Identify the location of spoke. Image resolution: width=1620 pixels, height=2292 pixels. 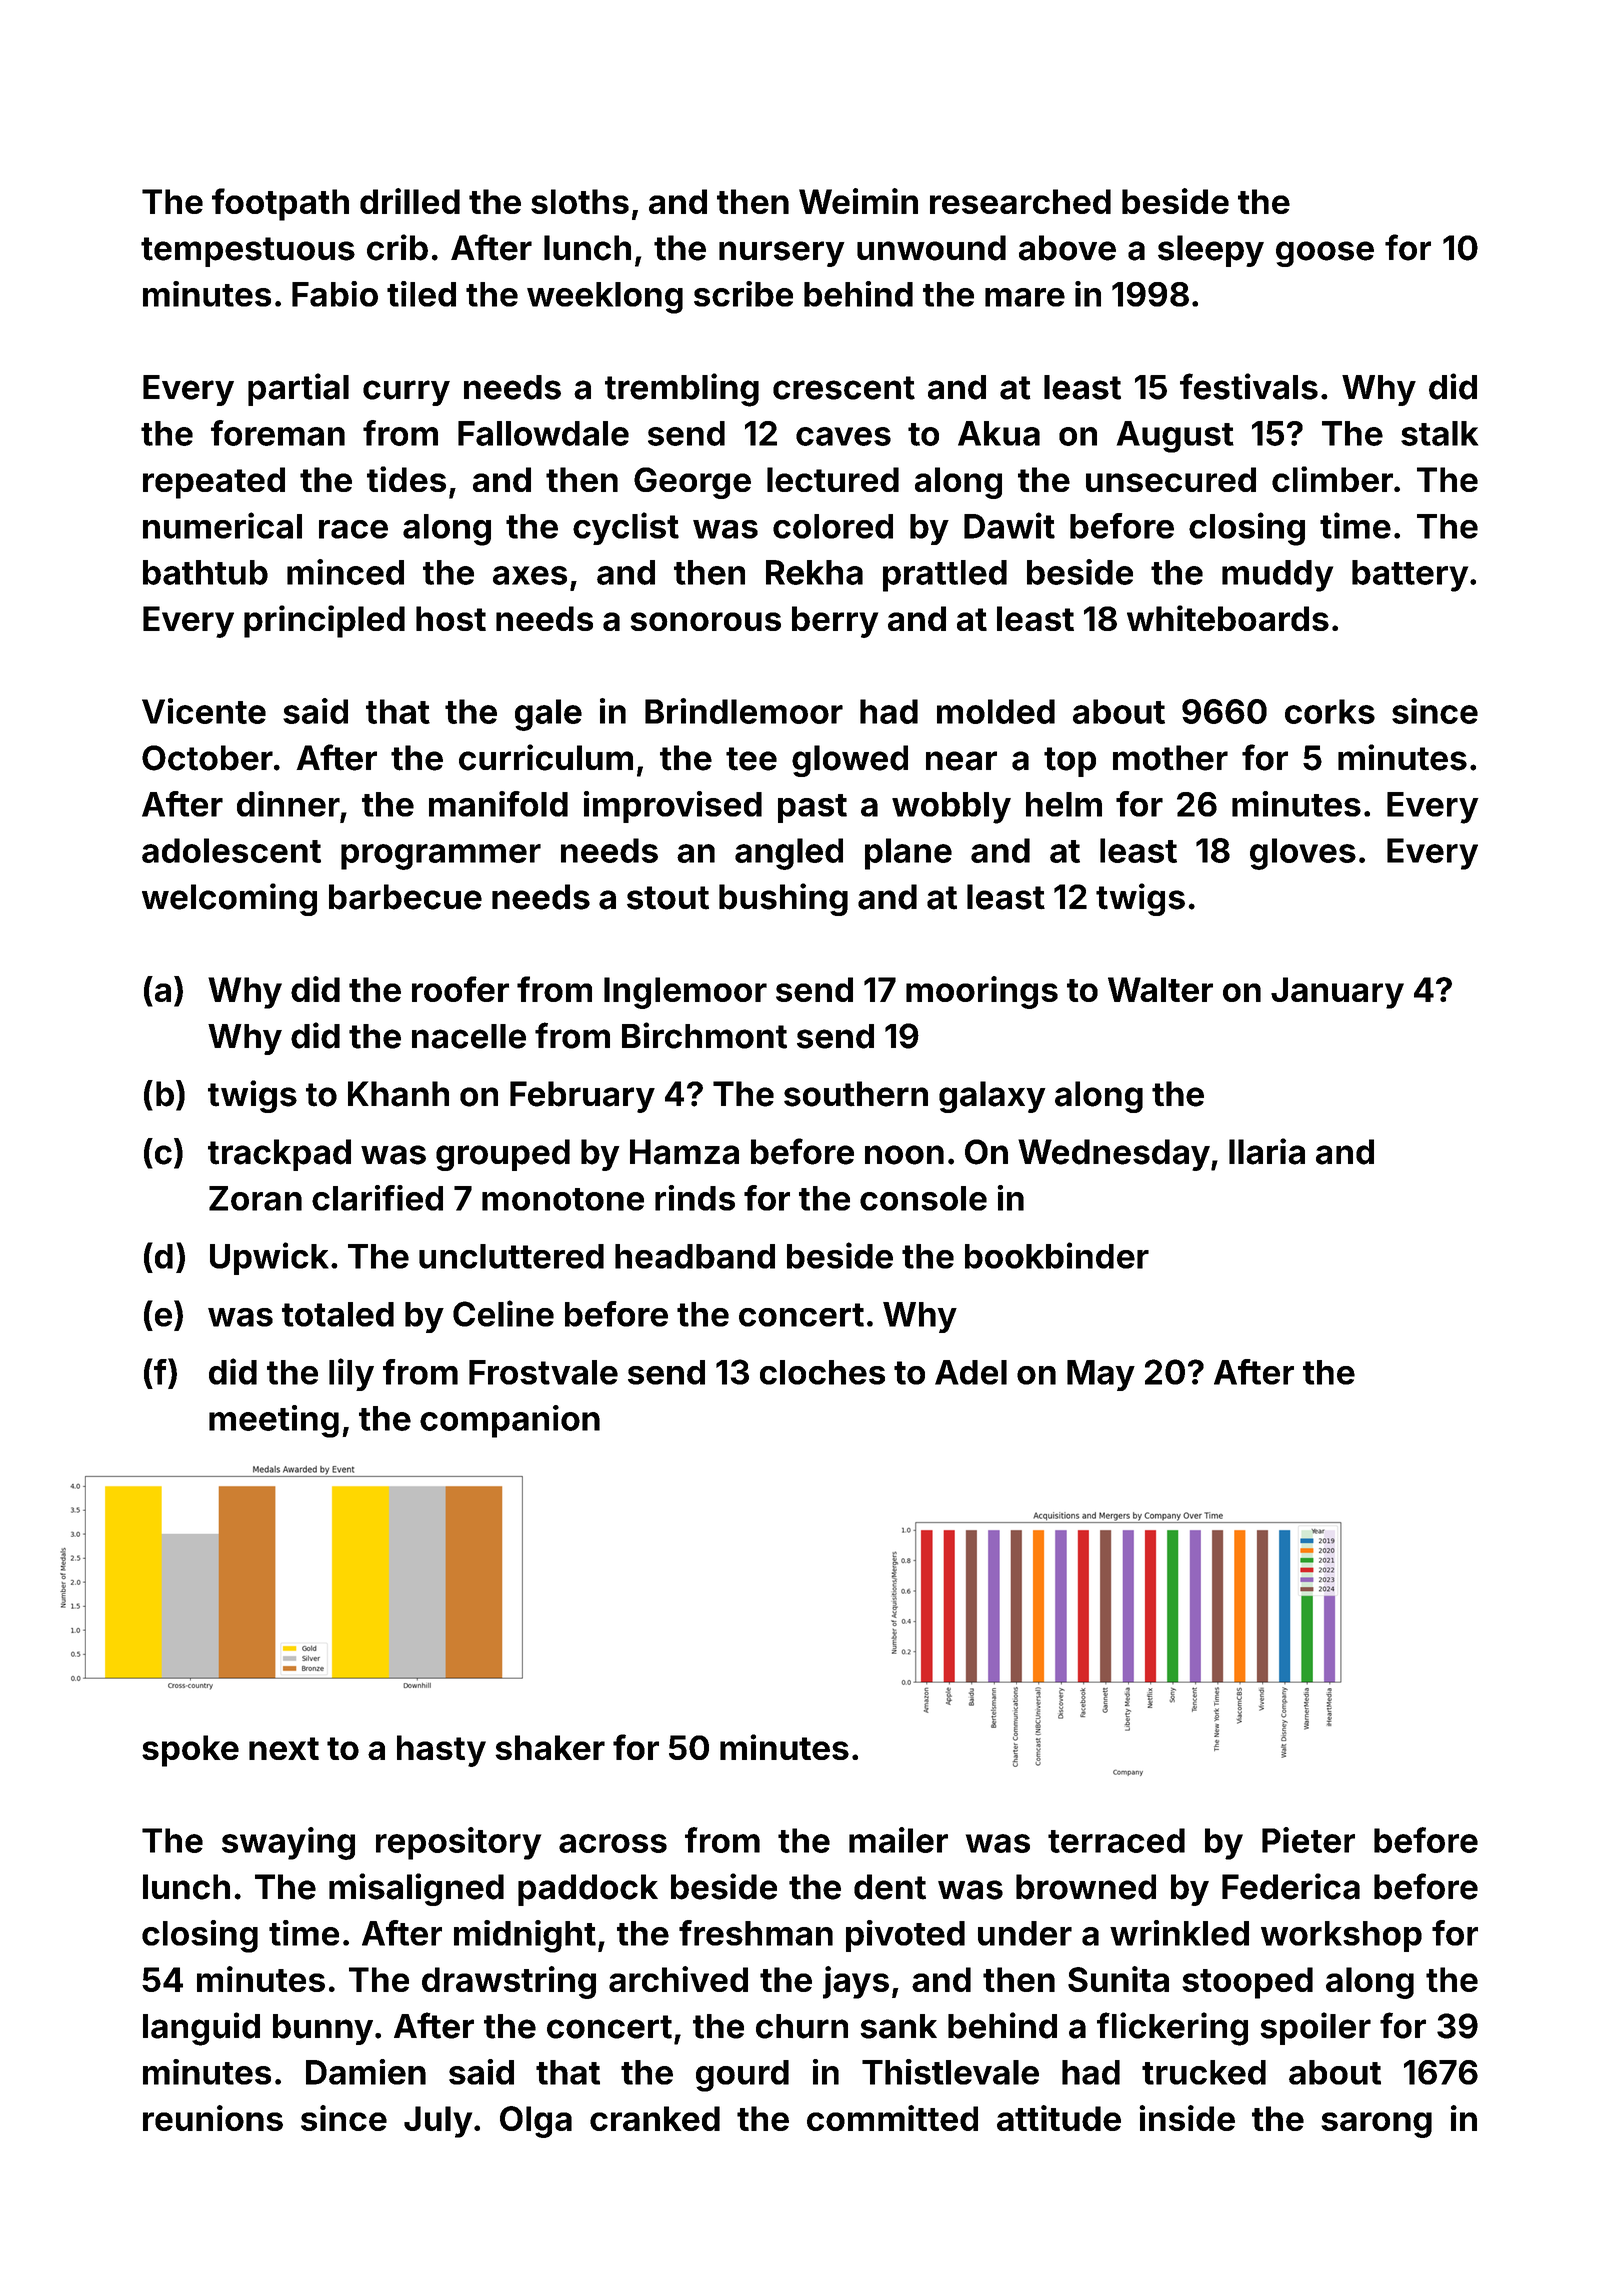
(190, 1751).
